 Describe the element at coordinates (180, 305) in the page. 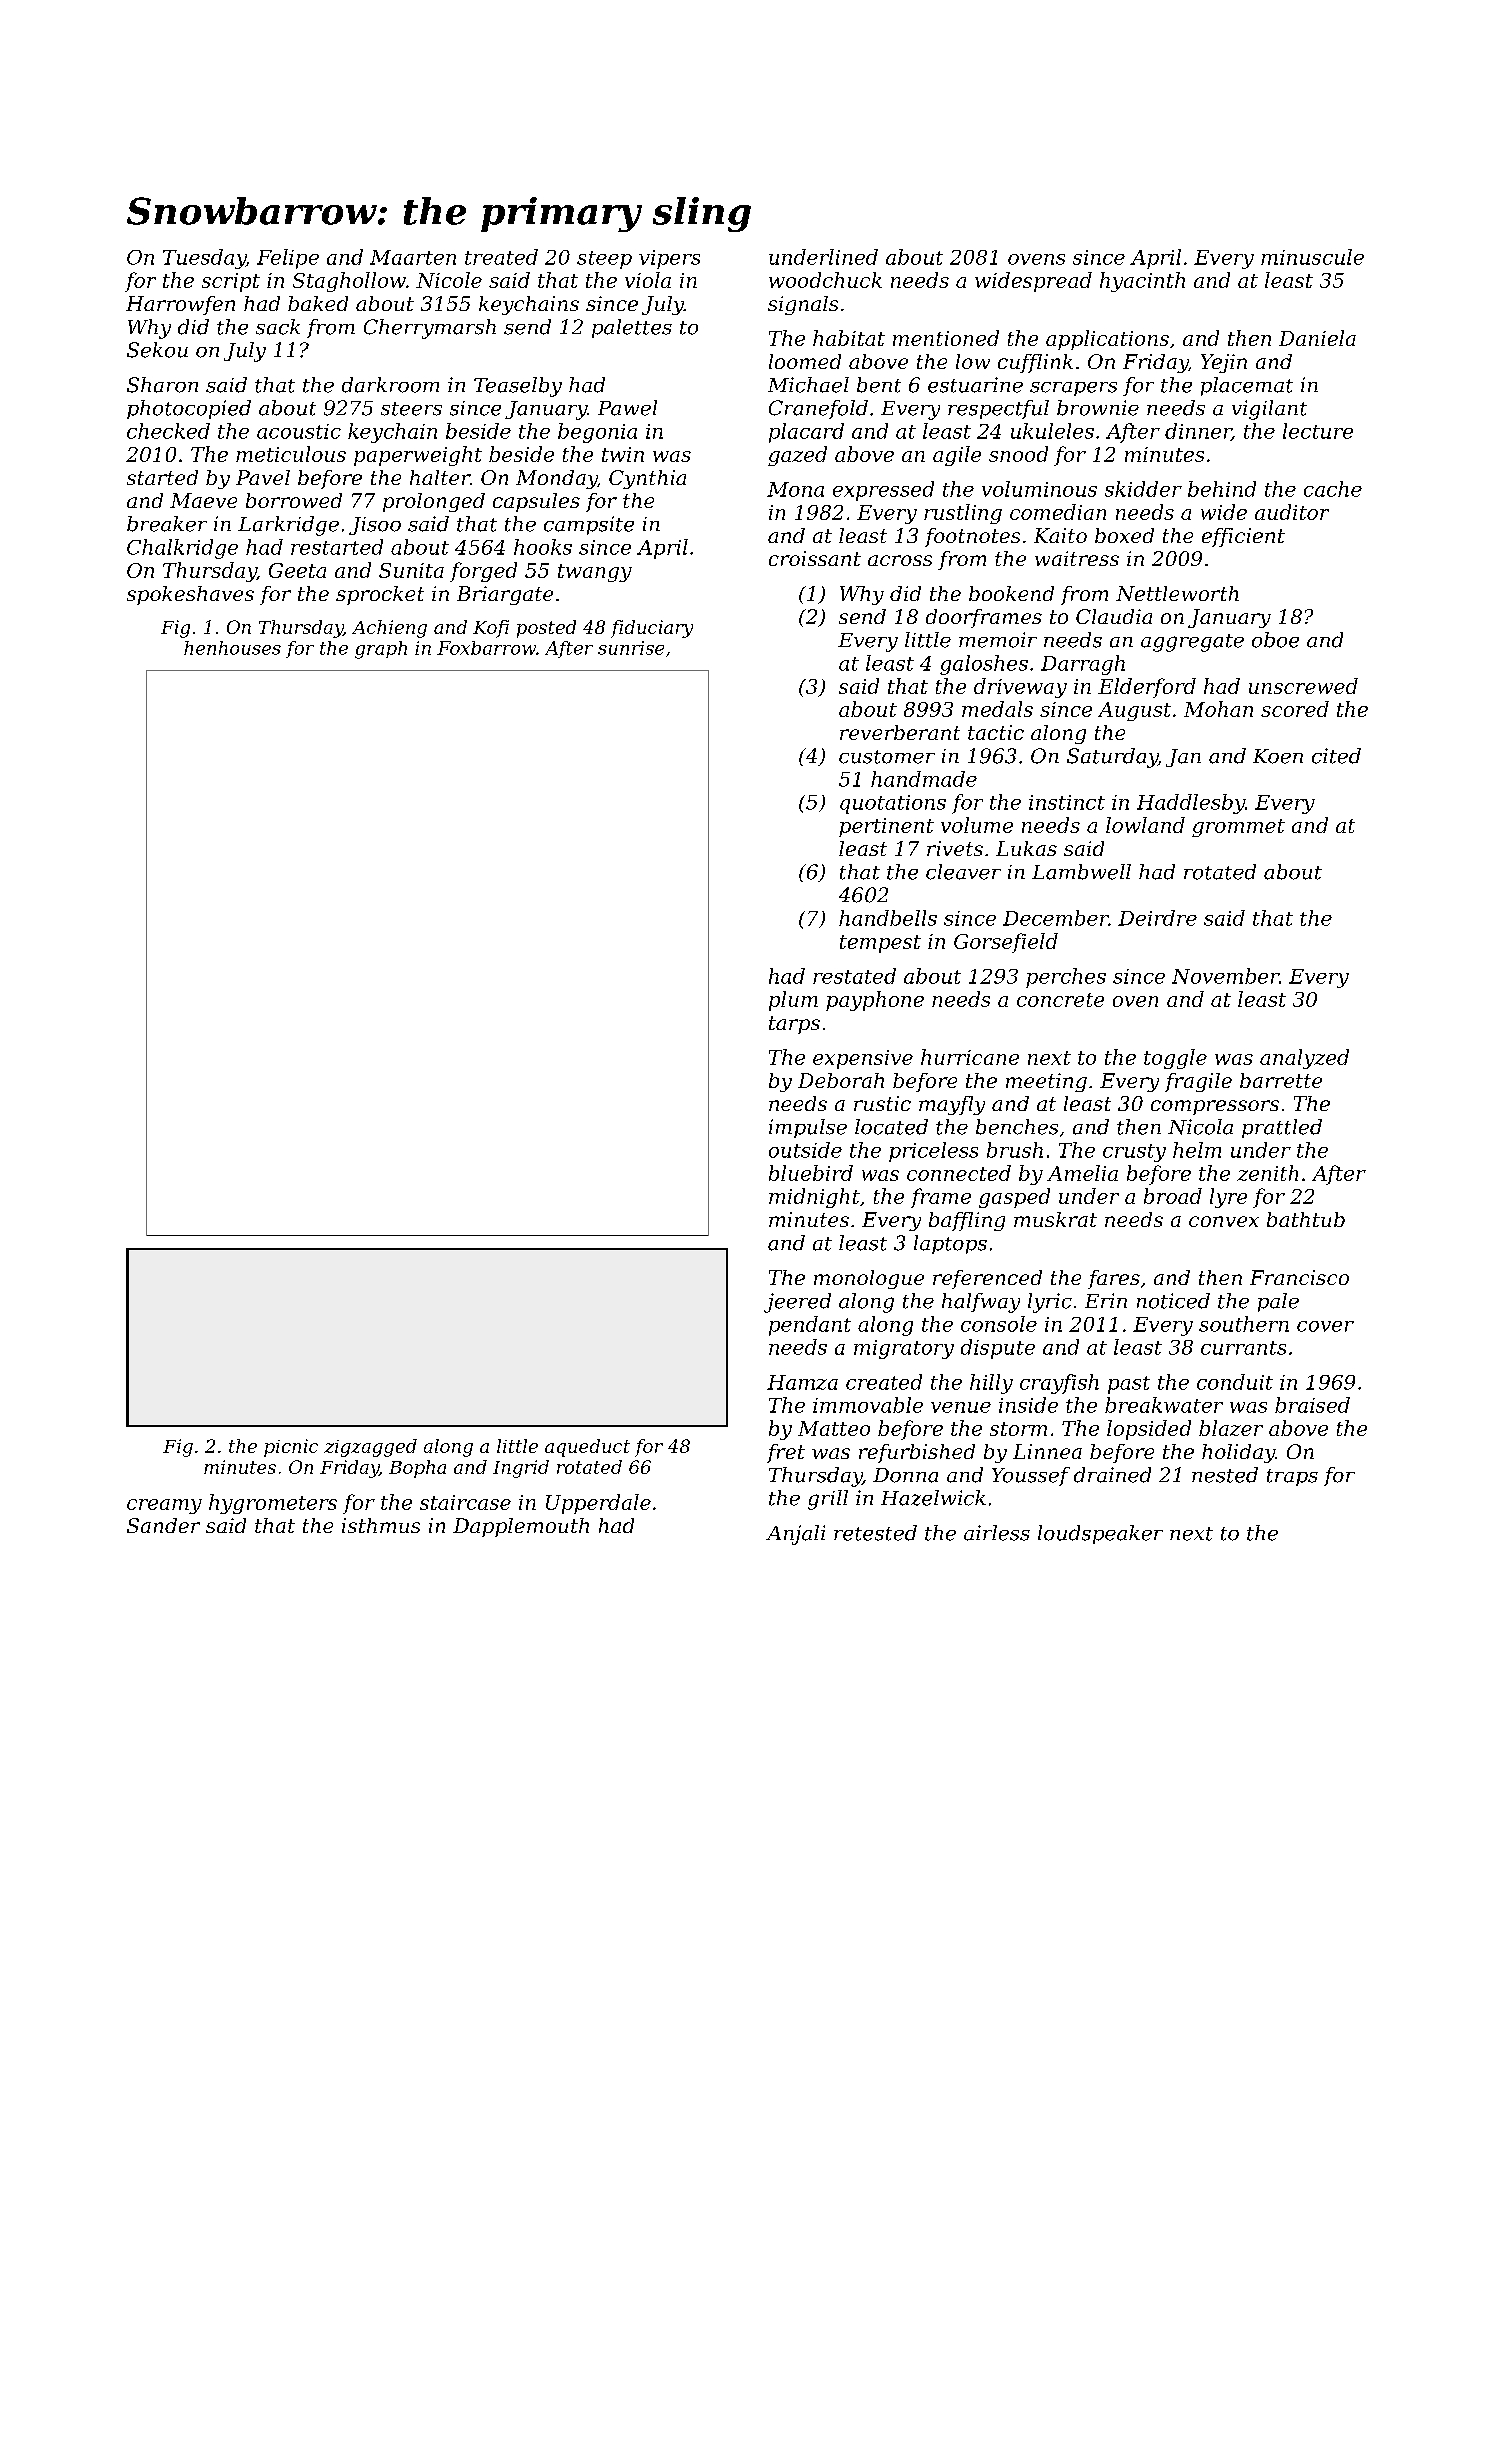

I see `Harrowfen` at that location.
